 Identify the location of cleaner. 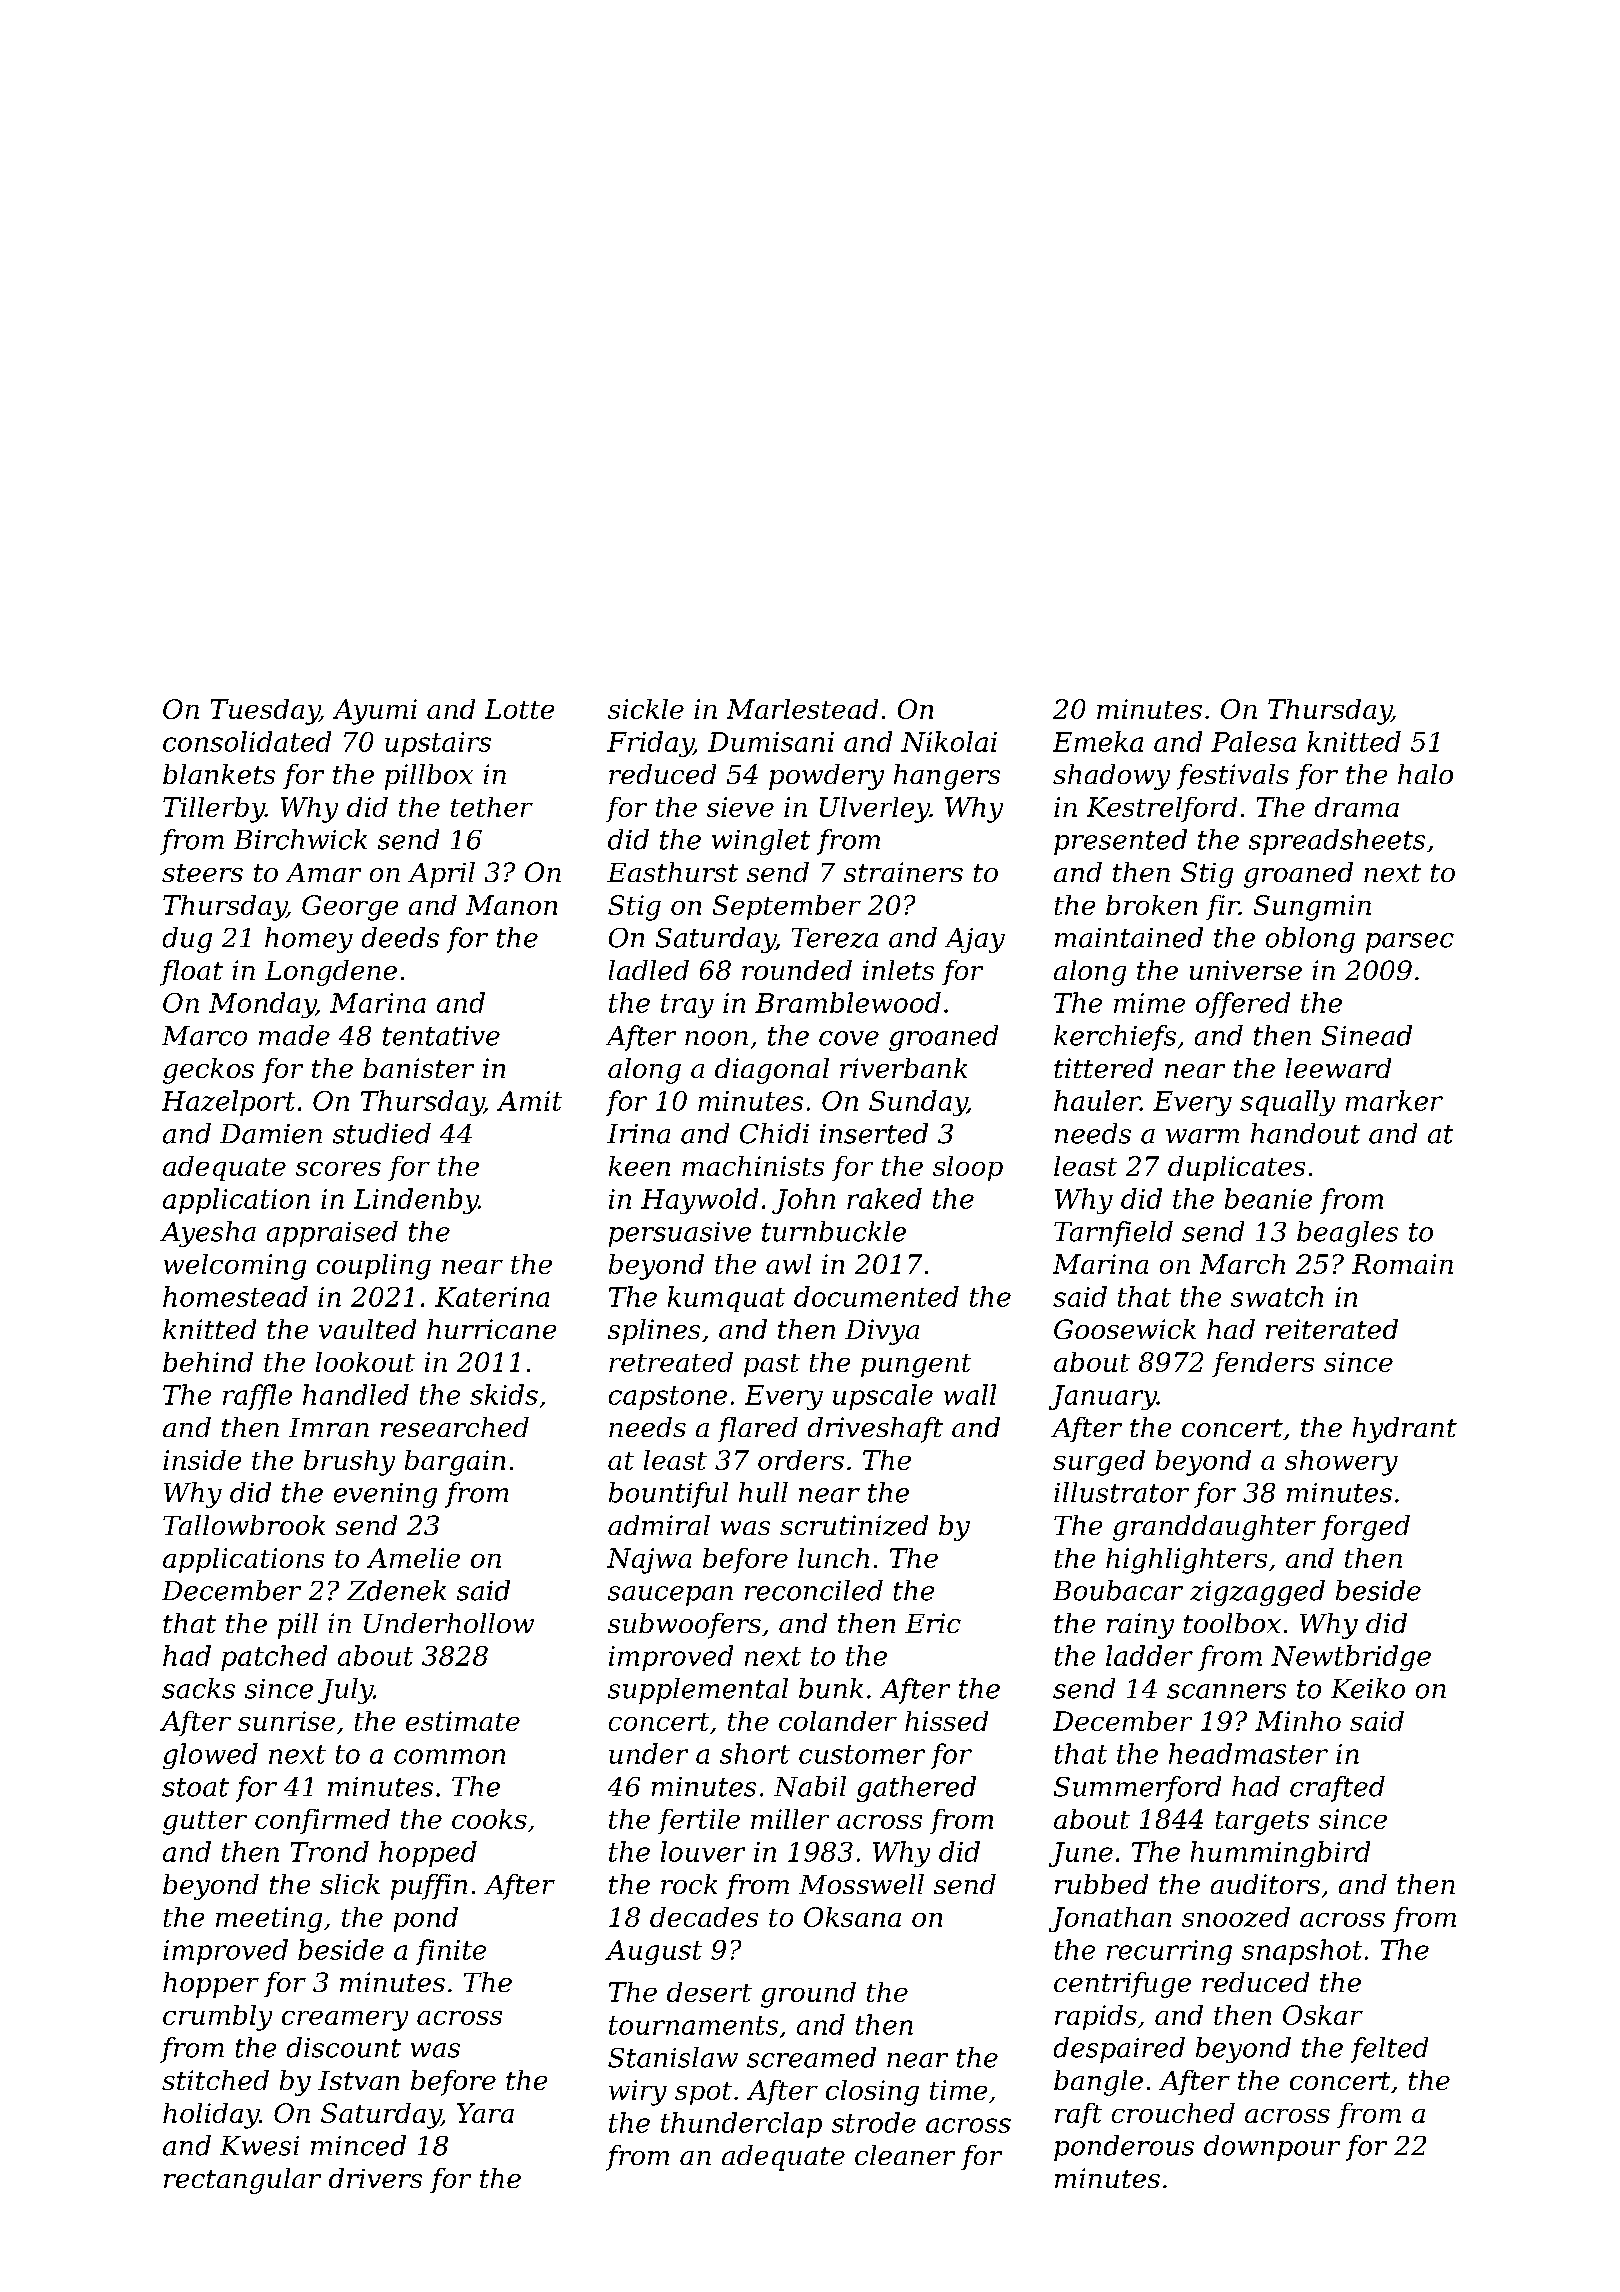
(905, 2155).
